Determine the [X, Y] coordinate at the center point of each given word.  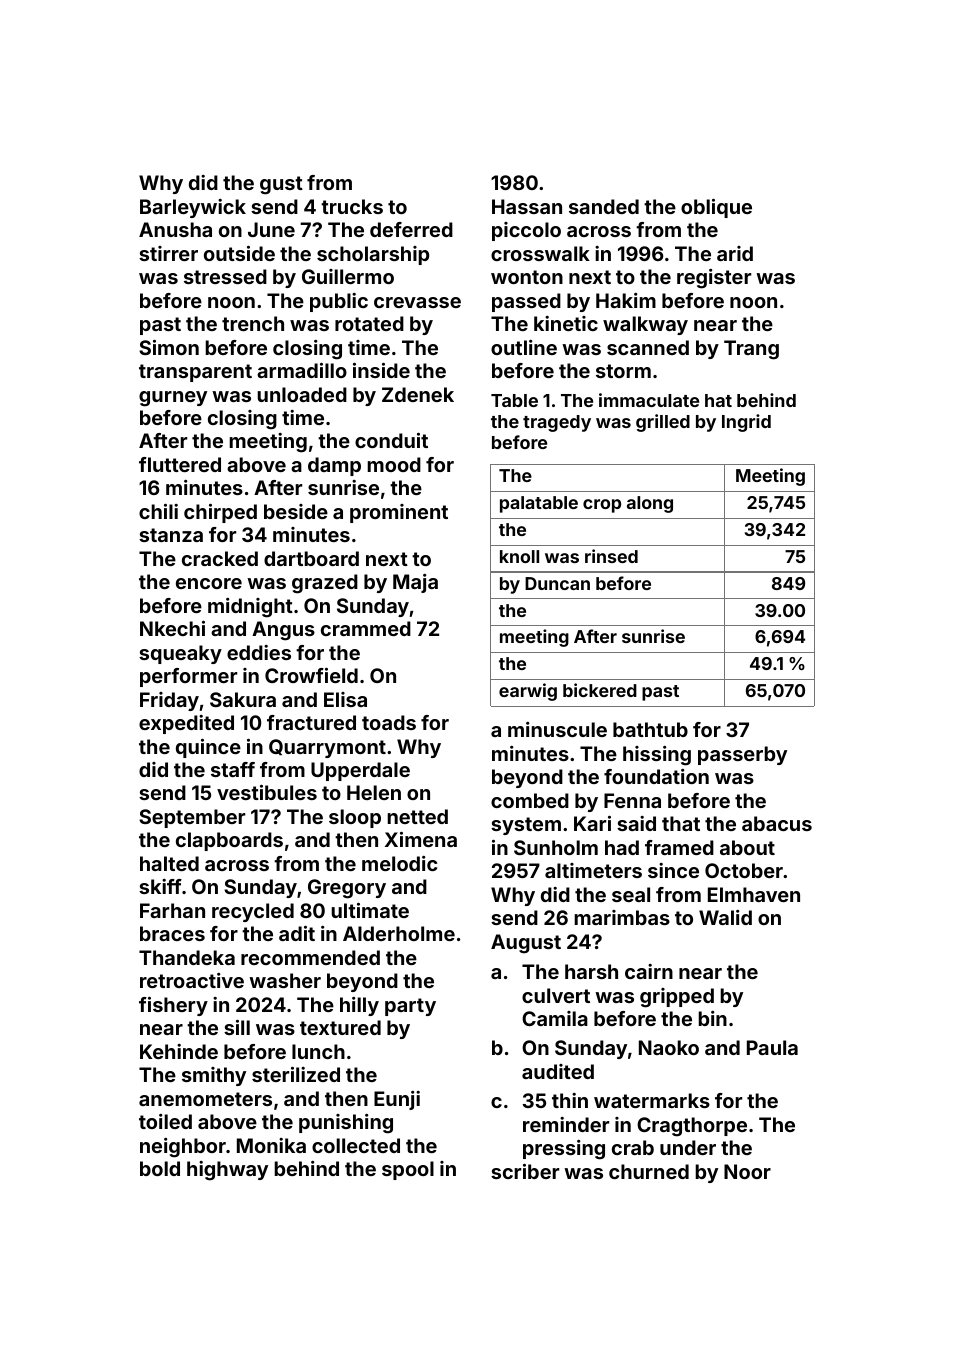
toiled [165, 1121]
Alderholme [399, 933]
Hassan [527, 206]
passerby [742, 755]
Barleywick [193, 208]
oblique [716, 208]
